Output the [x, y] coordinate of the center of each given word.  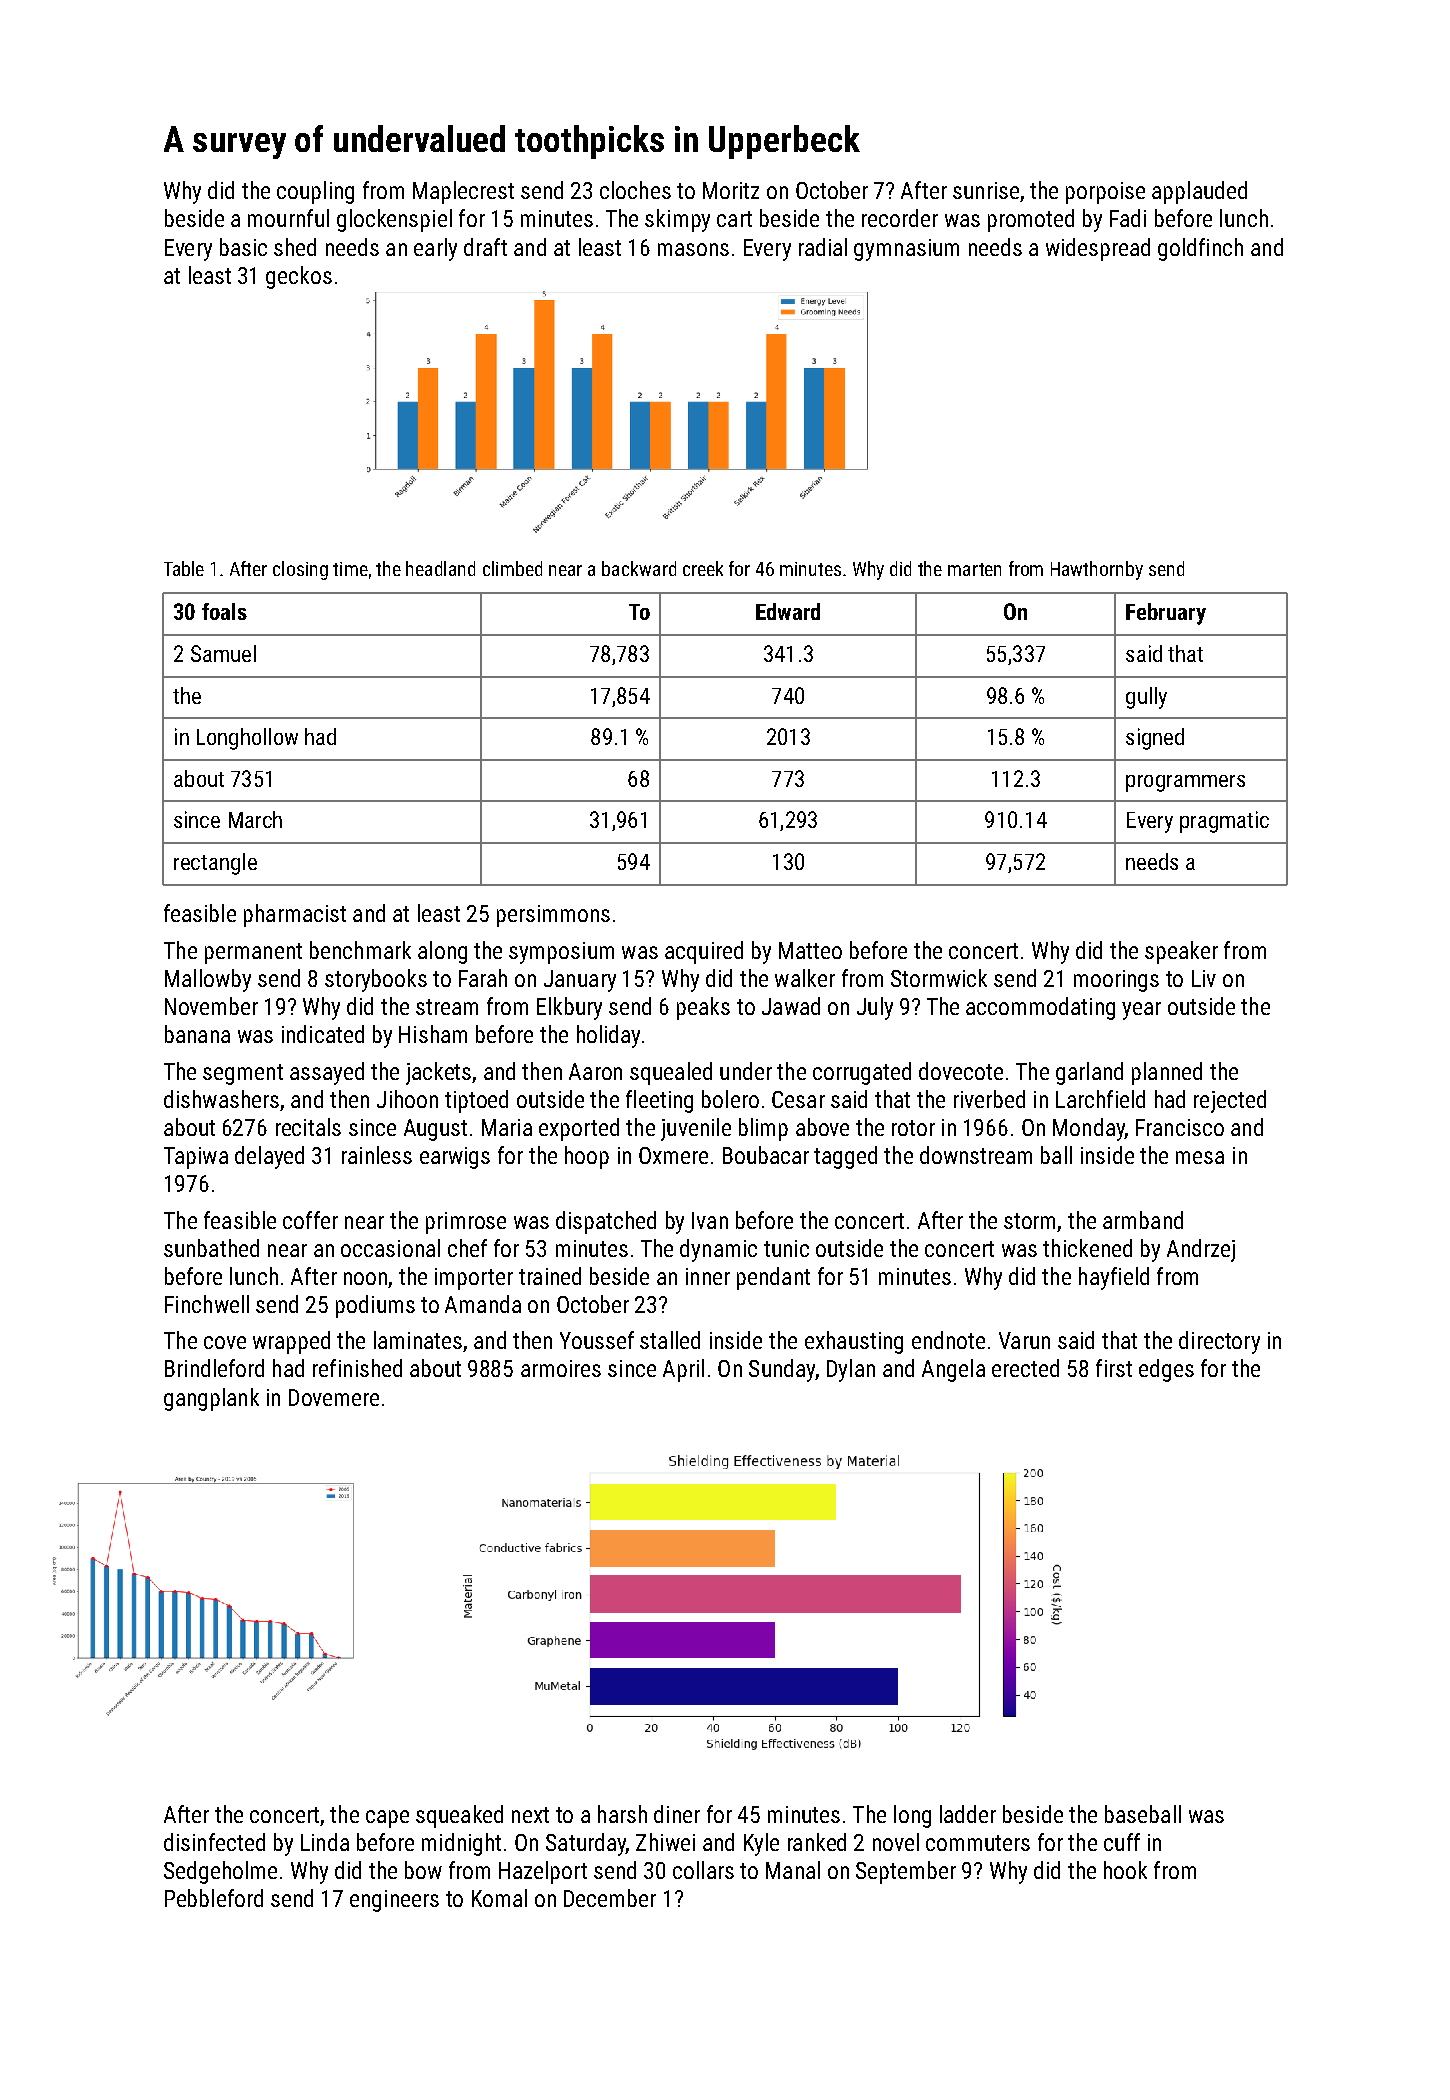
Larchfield [1100, 1099]
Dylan [851, 1370]
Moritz [731, 190]
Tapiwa [196, 1158]
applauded [1199, 192]
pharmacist [295, 915]
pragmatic [1224, 822]
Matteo [810, 950]
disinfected [214, 1842]
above [822, 1127]
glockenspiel [394, 220]
